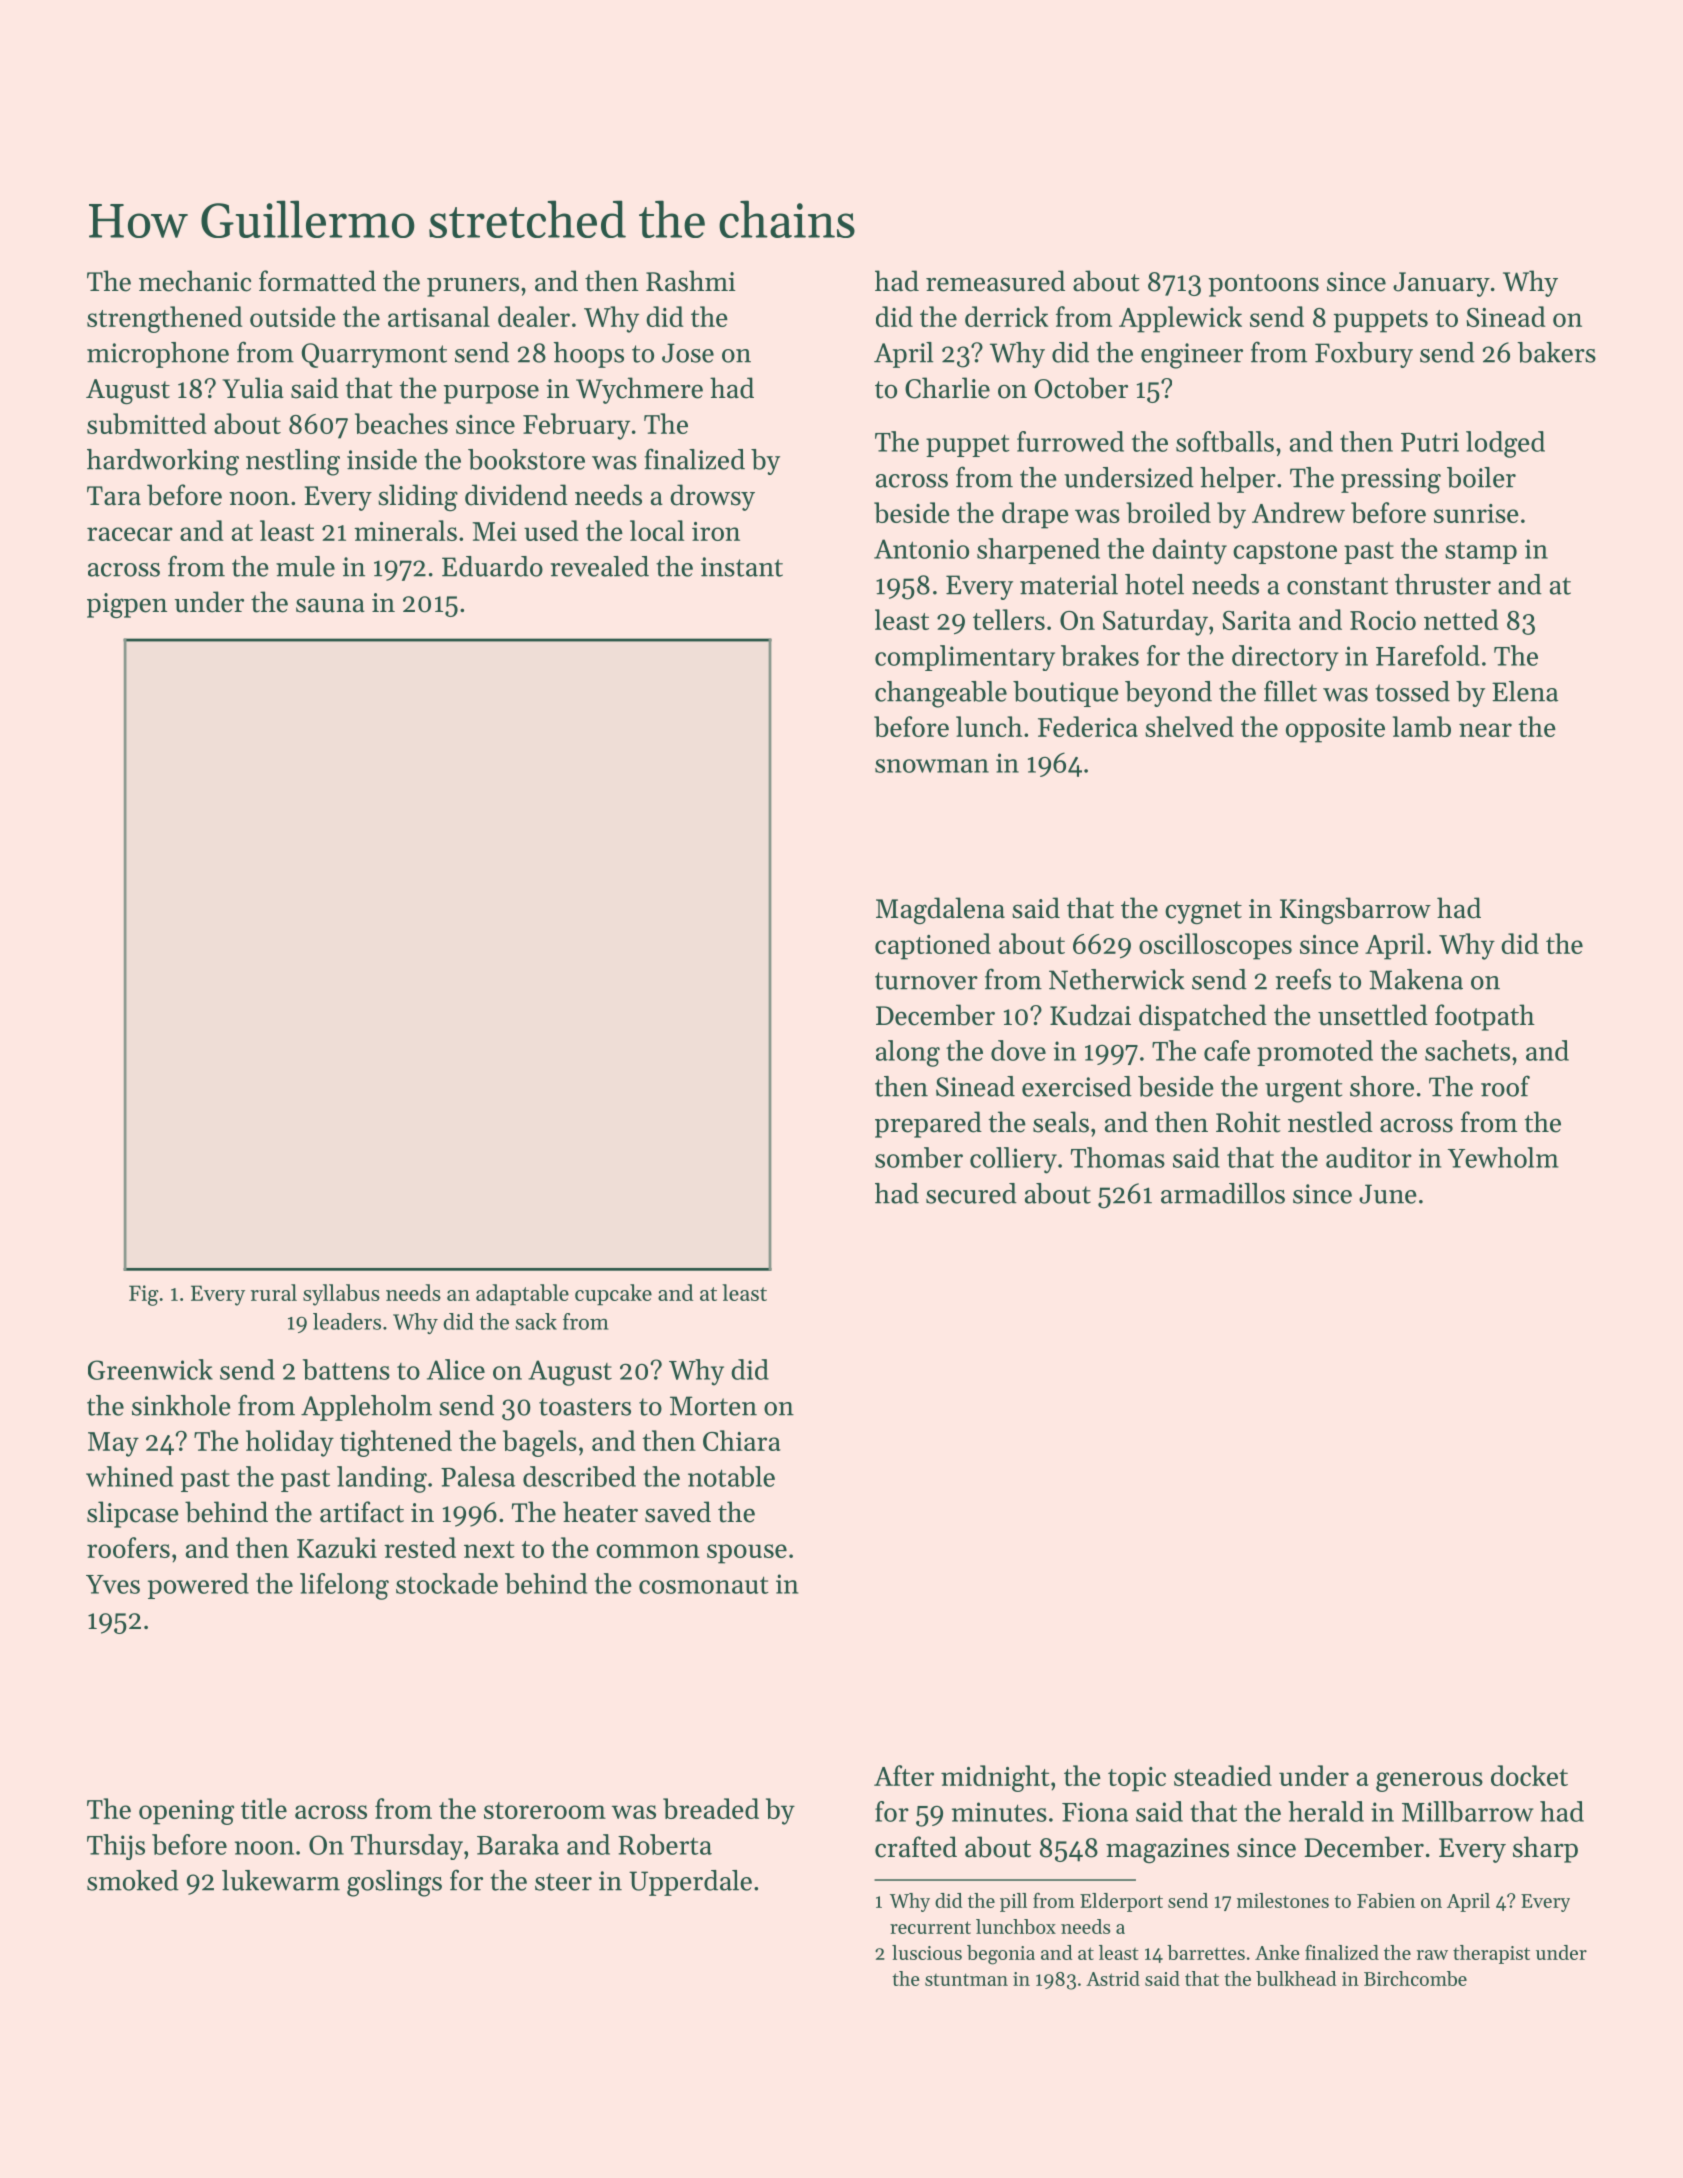 This image has width=1683, height=2178. What do you see at coordinates (1388, 1194) in the image?
I see `June` at bounding box center [1388, 1194].
